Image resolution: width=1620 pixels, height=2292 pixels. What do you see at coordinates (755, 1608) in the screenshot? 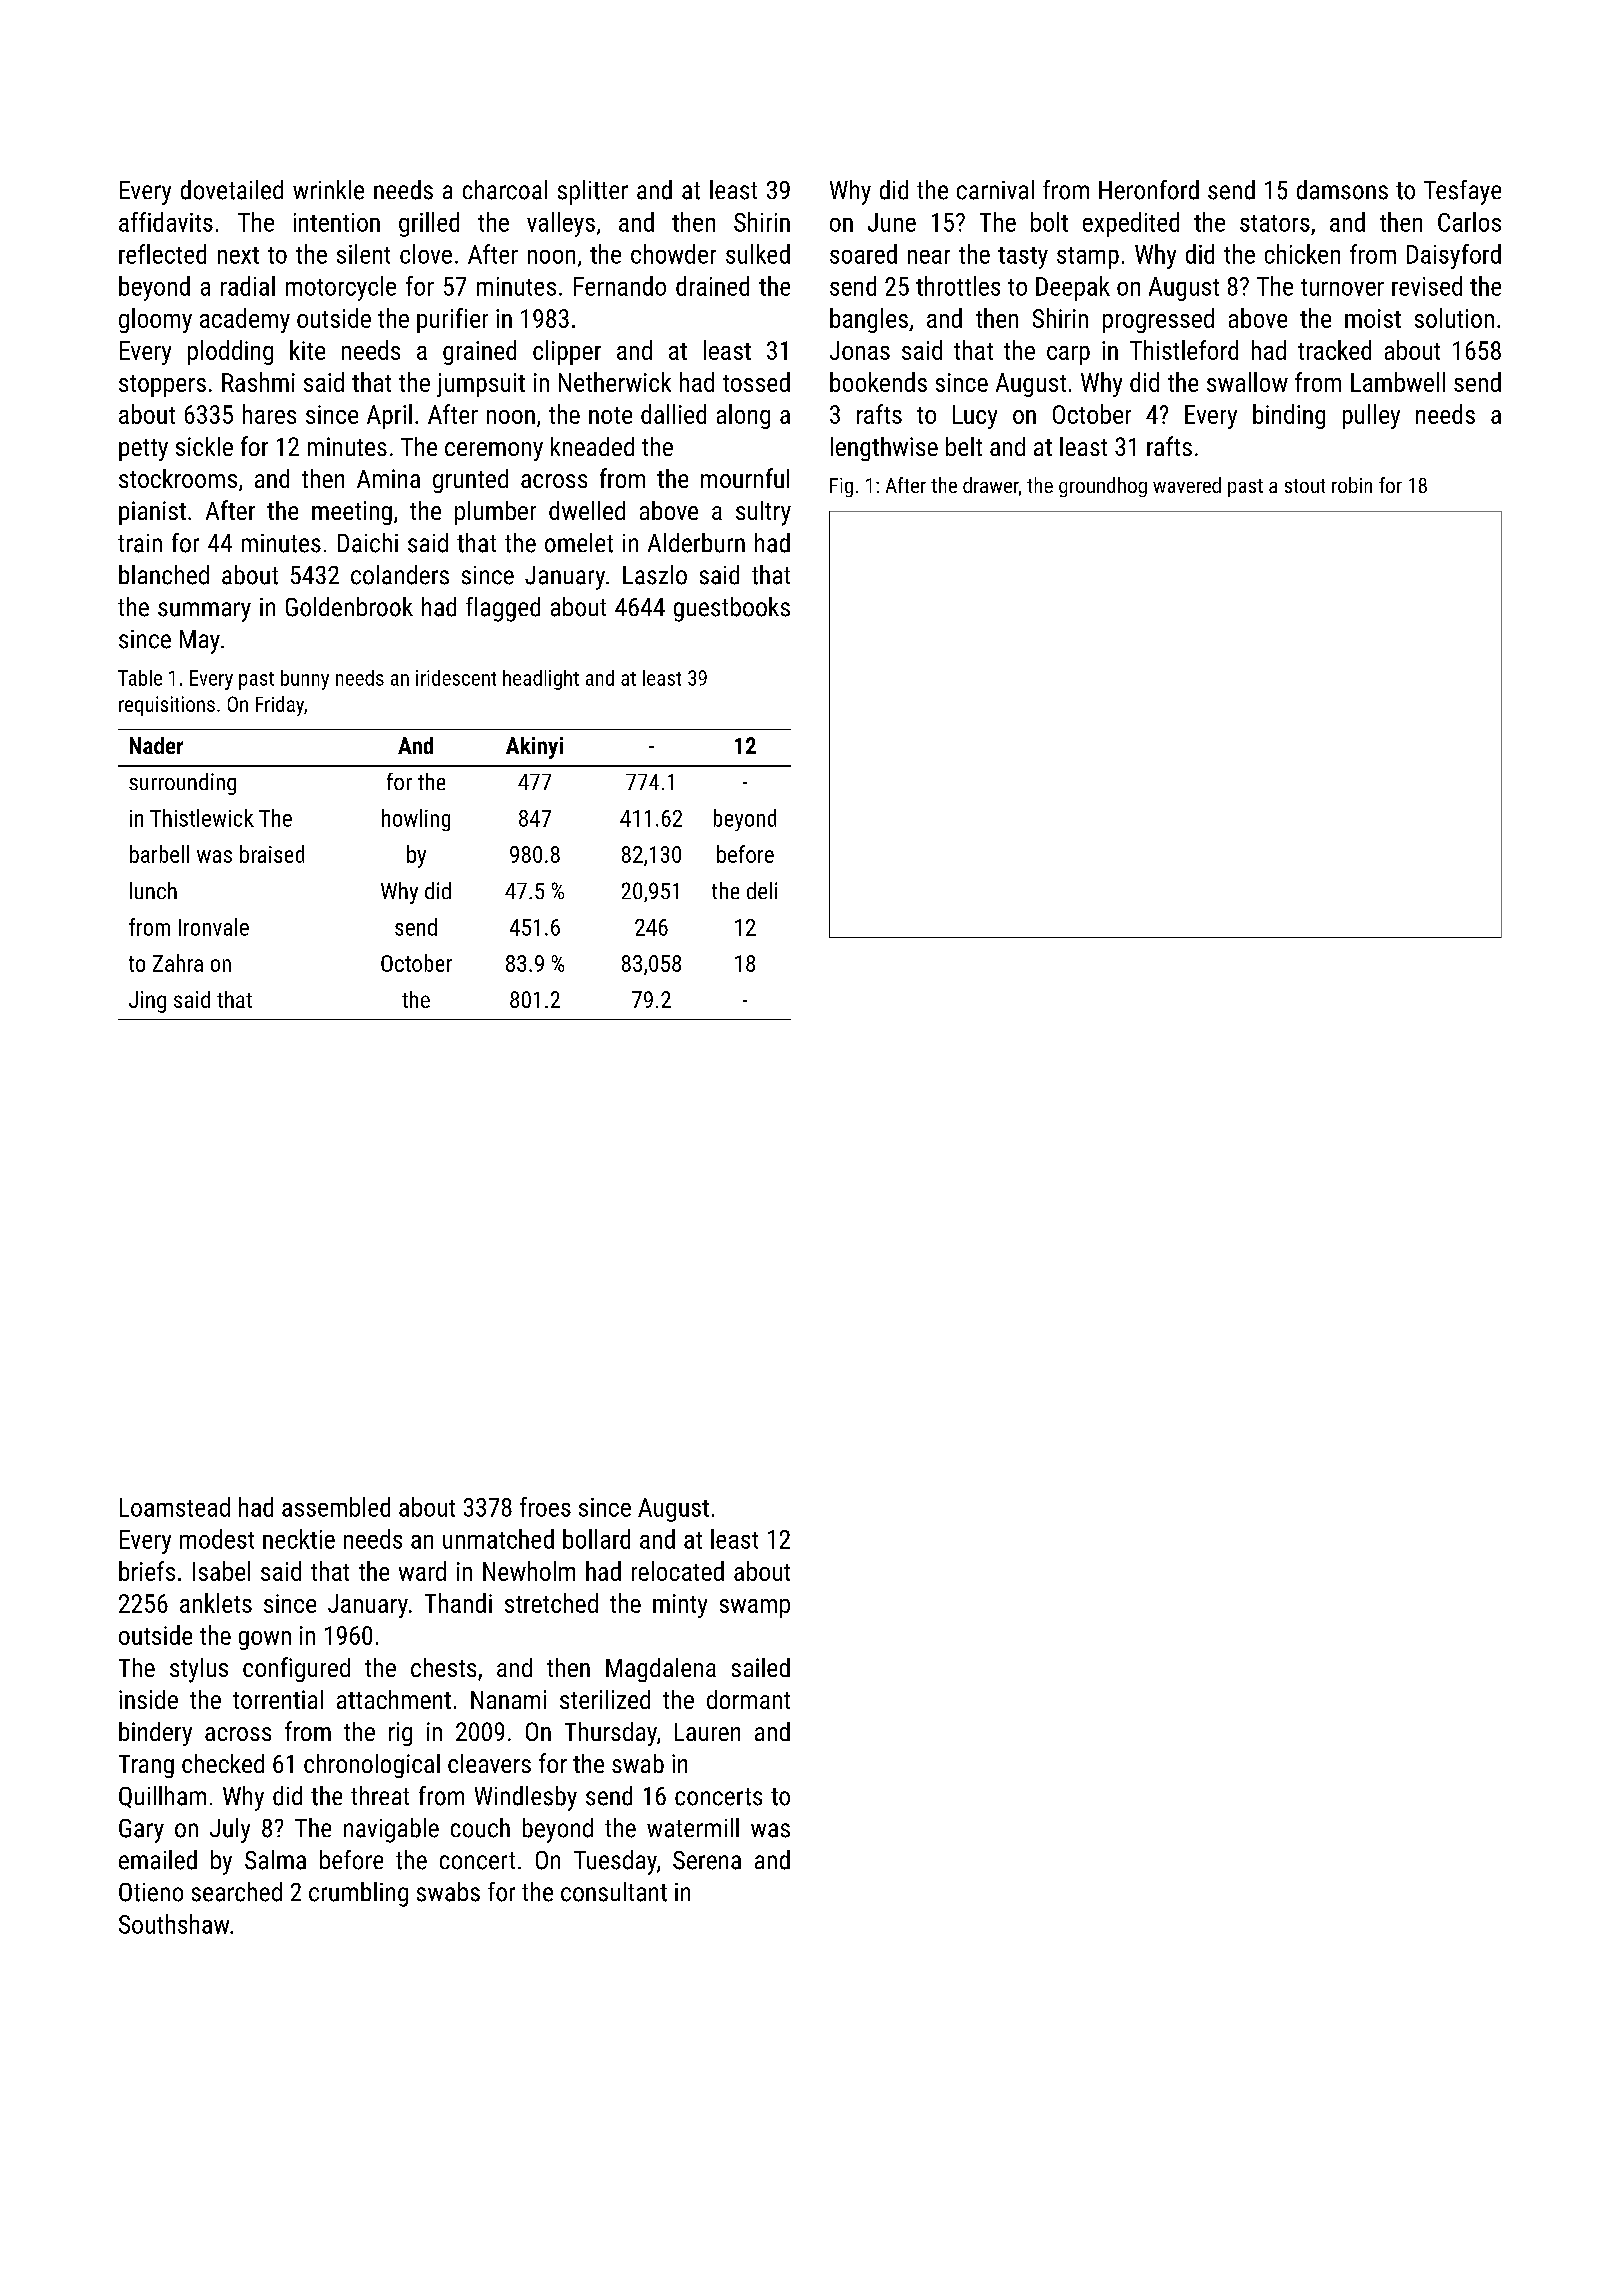
I see `swamp` at bounding box center [755, 1608].
